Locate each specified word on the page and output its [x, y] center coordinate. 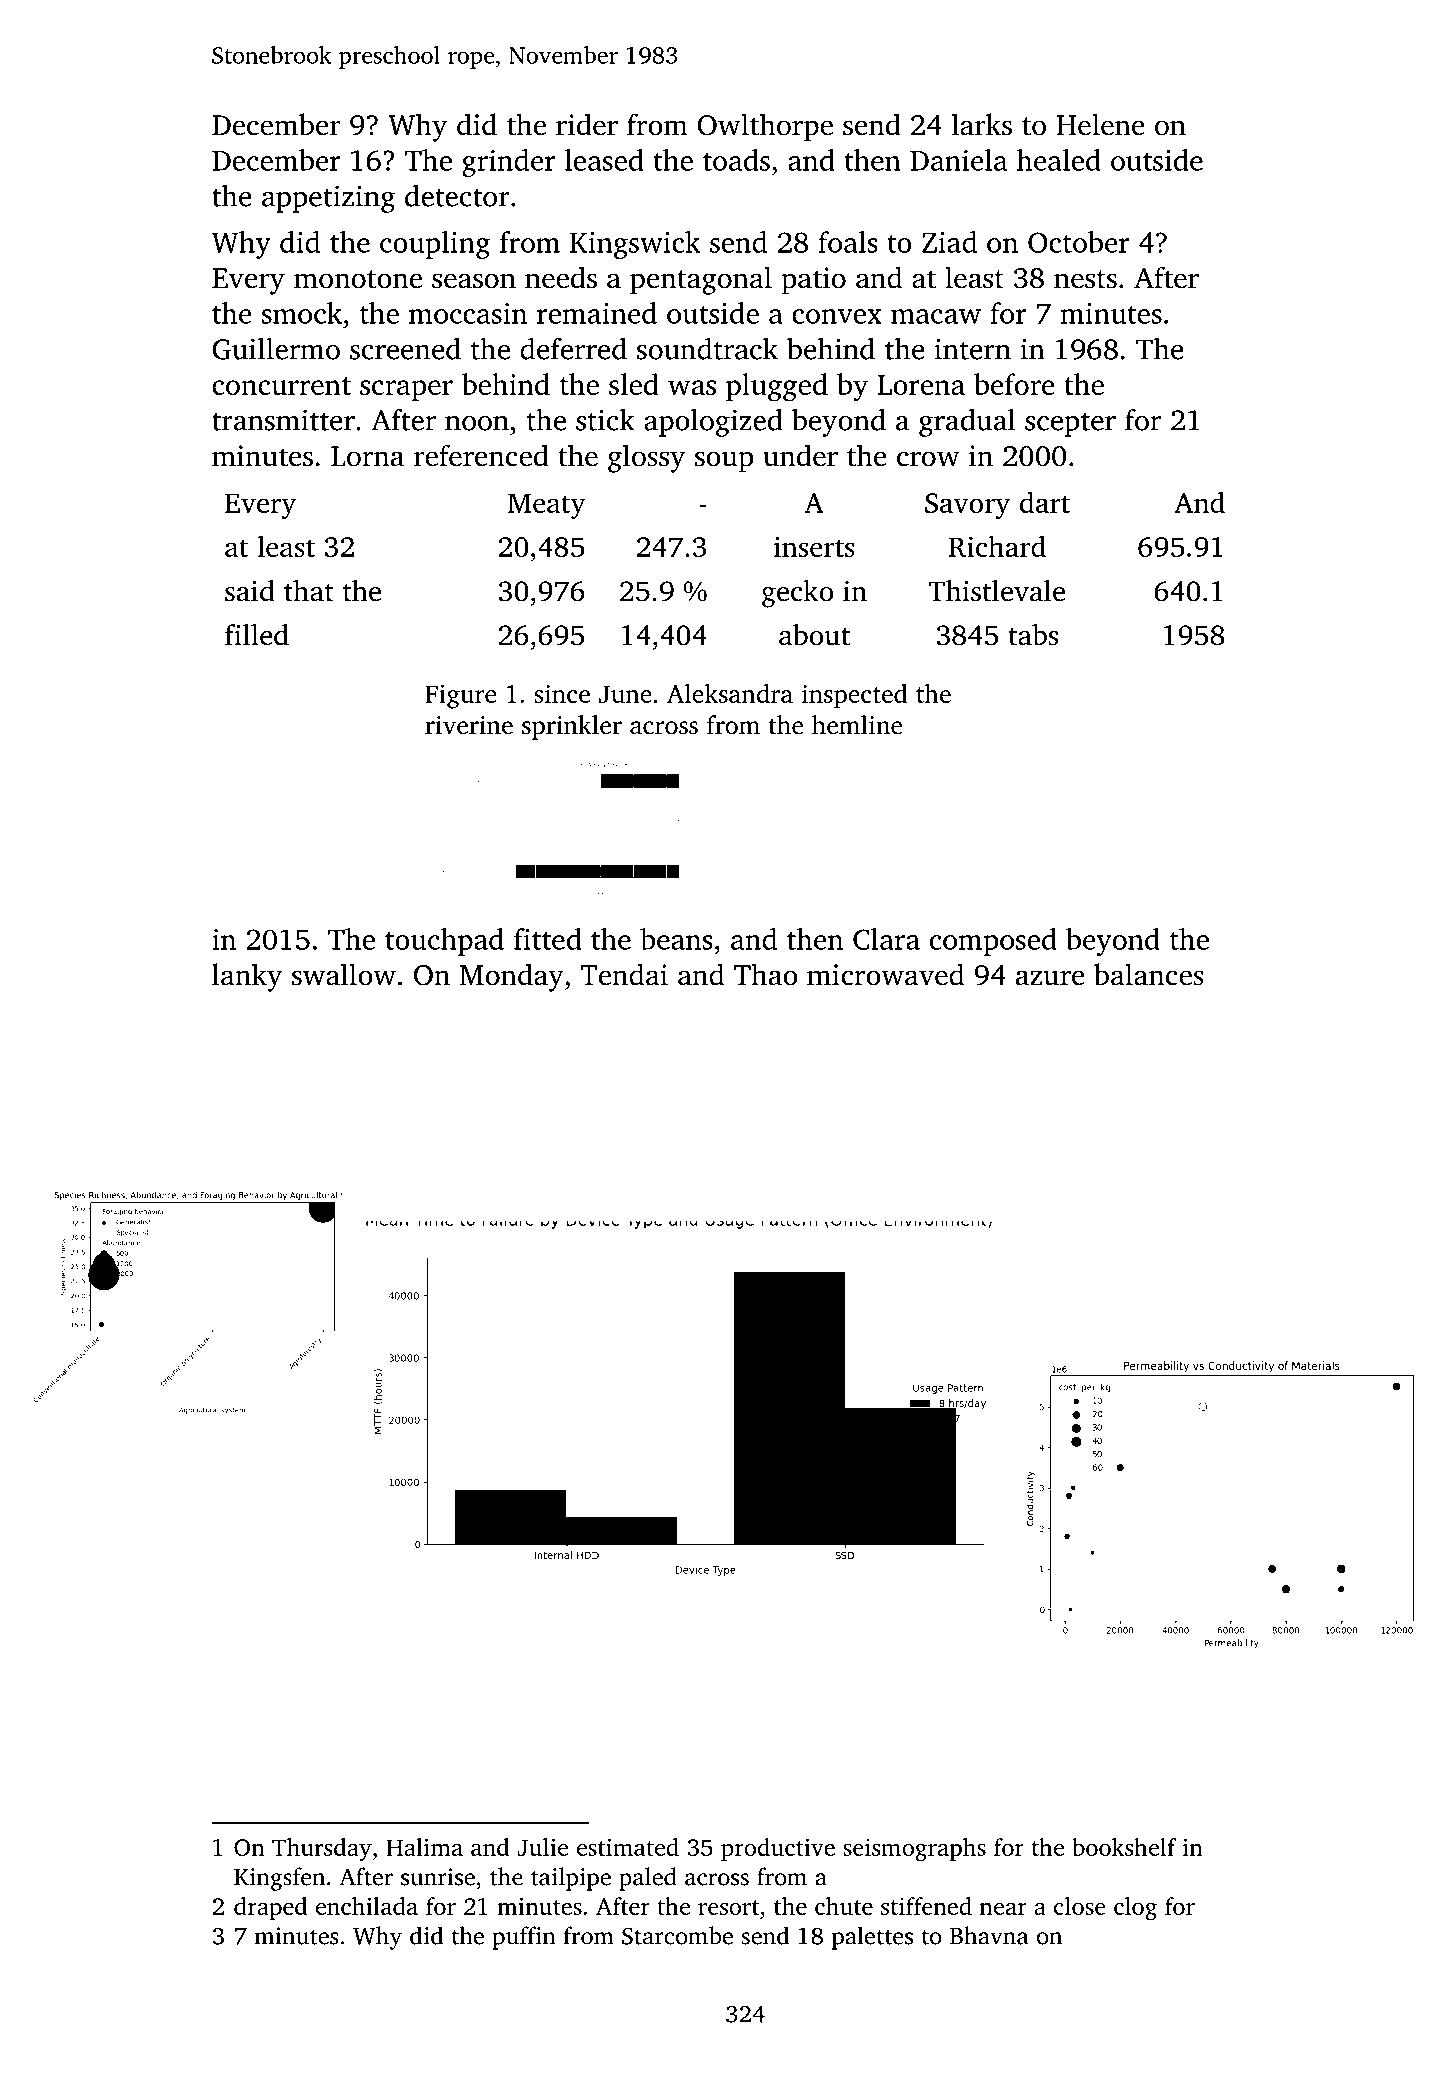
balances [1149, 974]
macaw [936, 316]
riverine [469, 725]
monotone [358, 279]
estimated [628, 1847]
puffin [524, 1938]
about [814, 635]
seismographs [914, 1849]
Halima [424, 1847]
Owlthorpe [765, 127]
